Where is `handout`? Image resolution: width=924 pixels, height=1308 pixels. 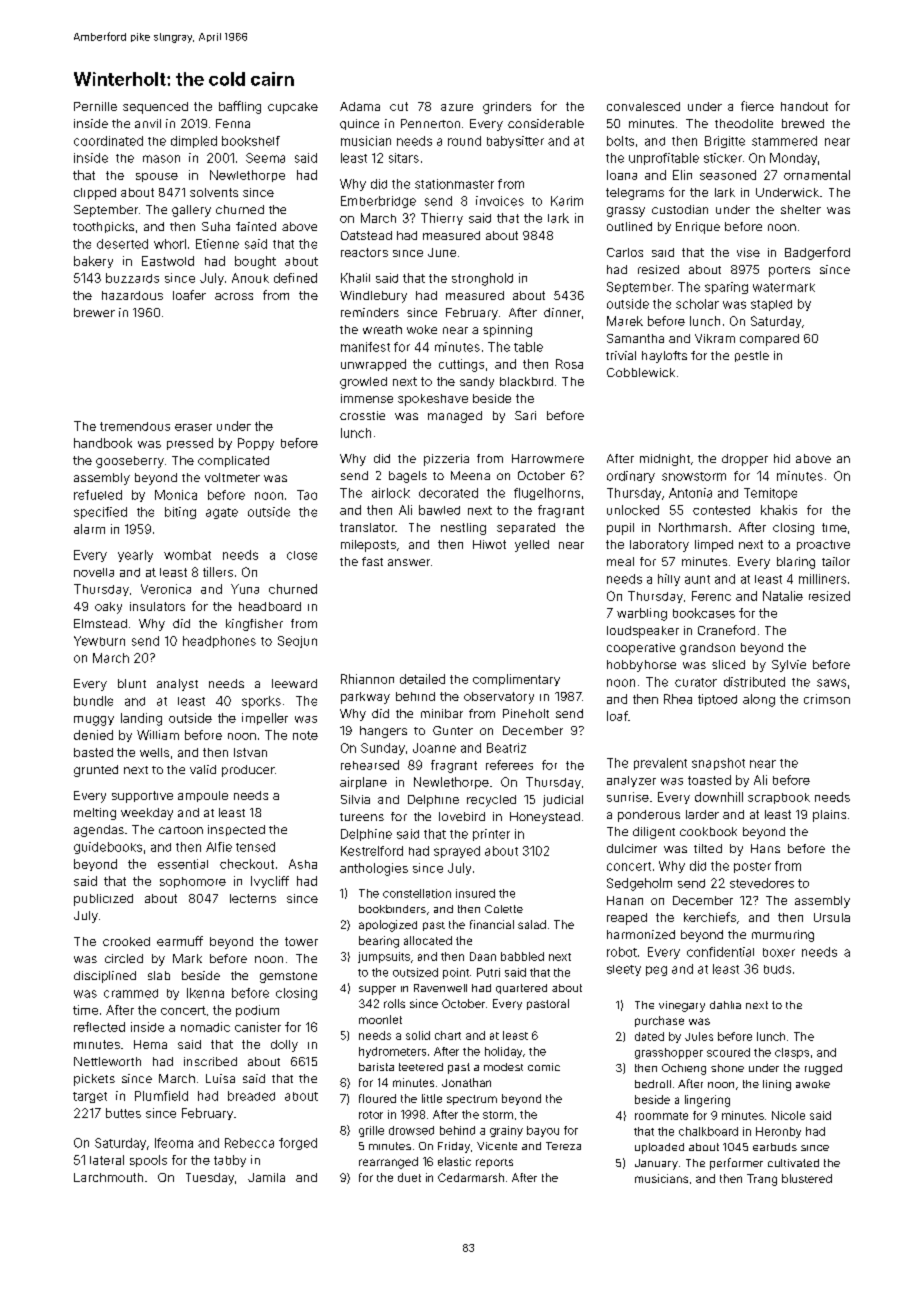 handout is located at coordinates (804, 106).
